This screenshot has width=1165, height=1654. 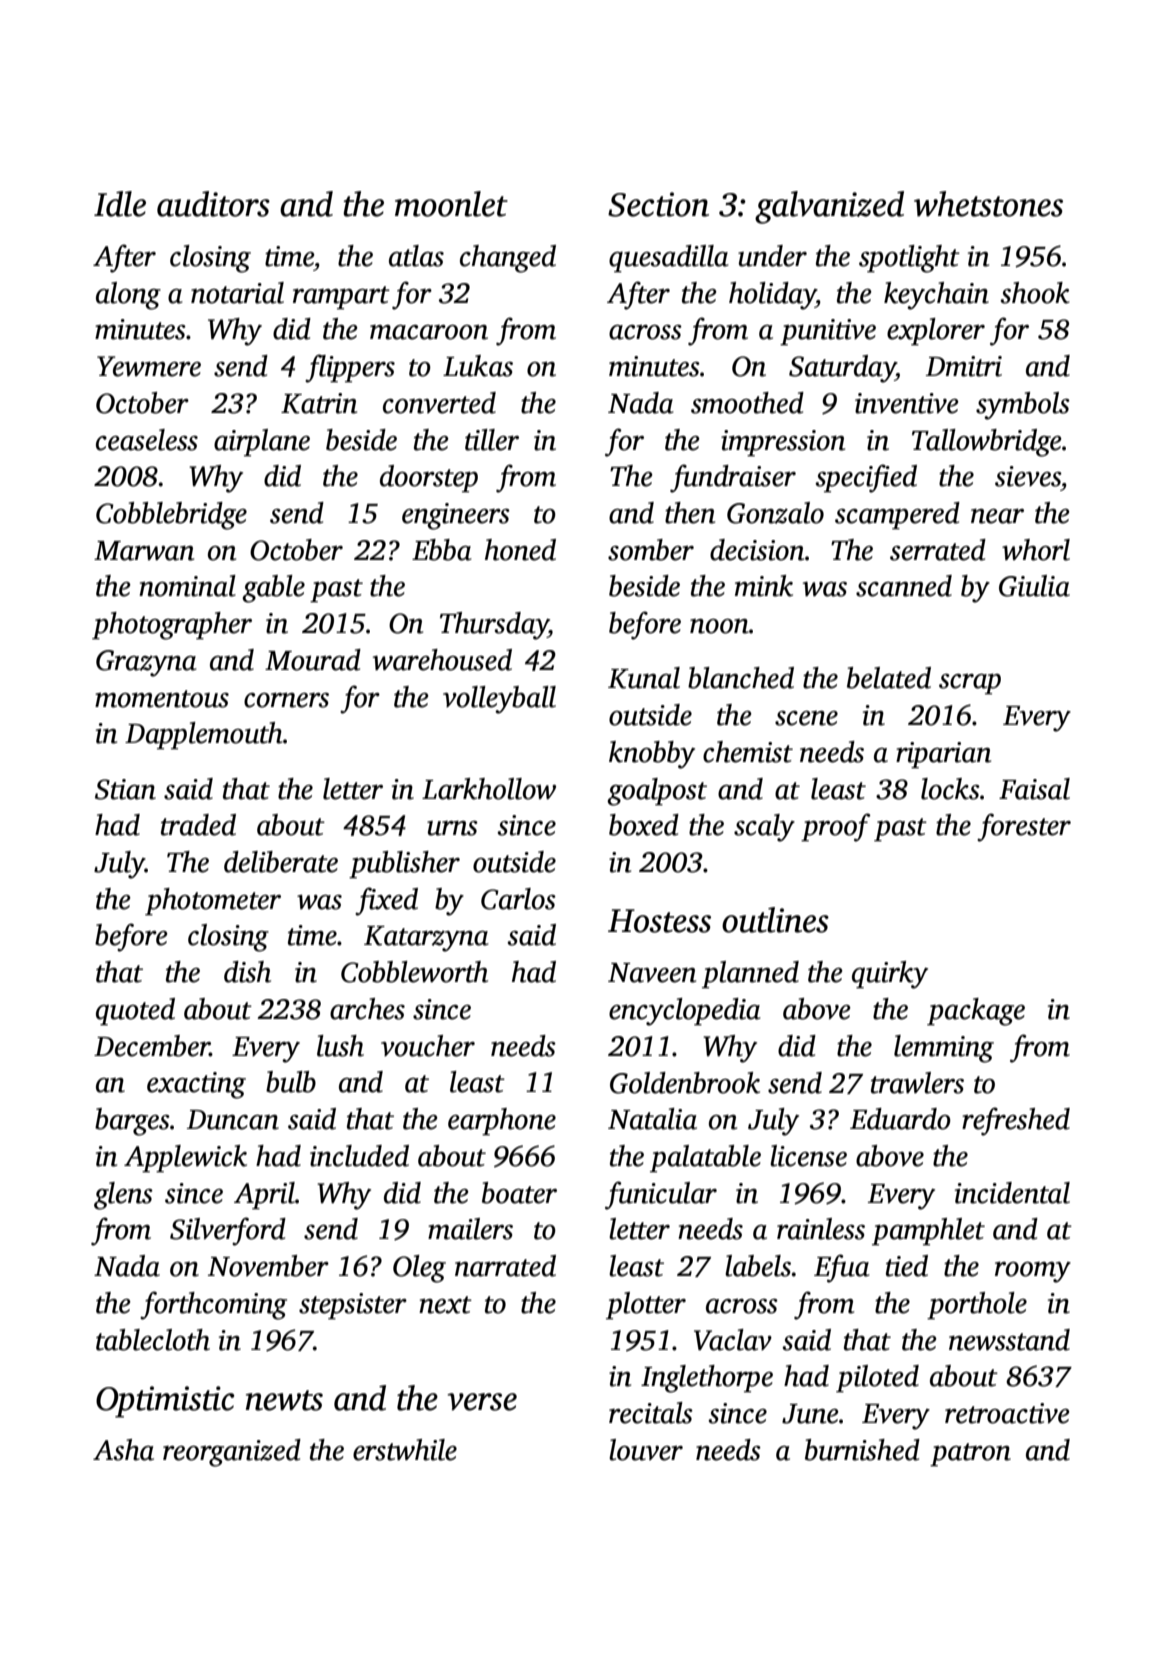 What do you see at coordinates (988, 204) in the screenshot?
I see `whetstones` at bounding box center [988, 204].
